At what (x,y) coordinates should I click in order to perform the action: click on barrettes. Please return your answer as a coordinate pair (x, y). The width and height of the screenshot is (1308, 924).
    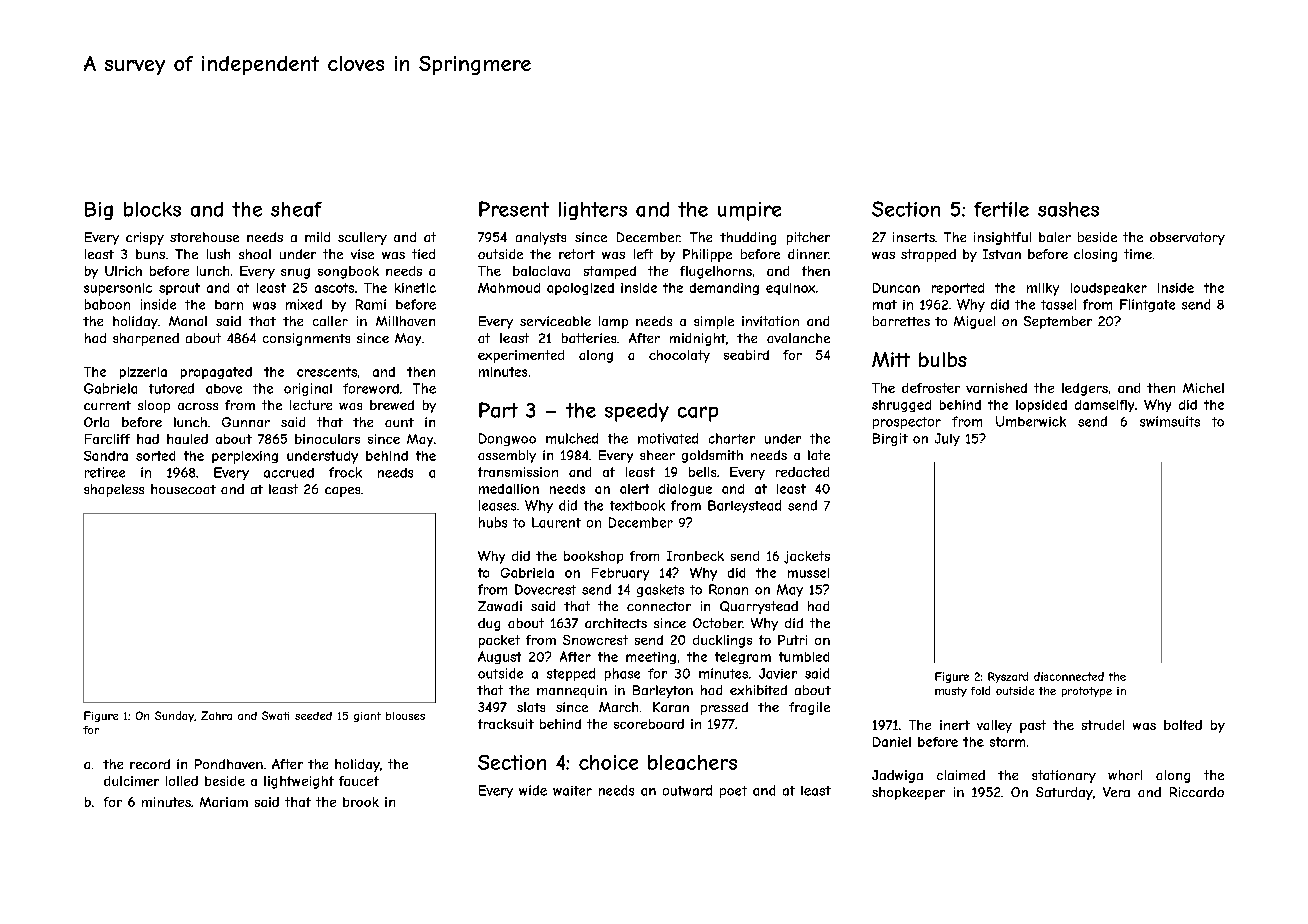
    Looking at the image, I should click on (901, 321).
